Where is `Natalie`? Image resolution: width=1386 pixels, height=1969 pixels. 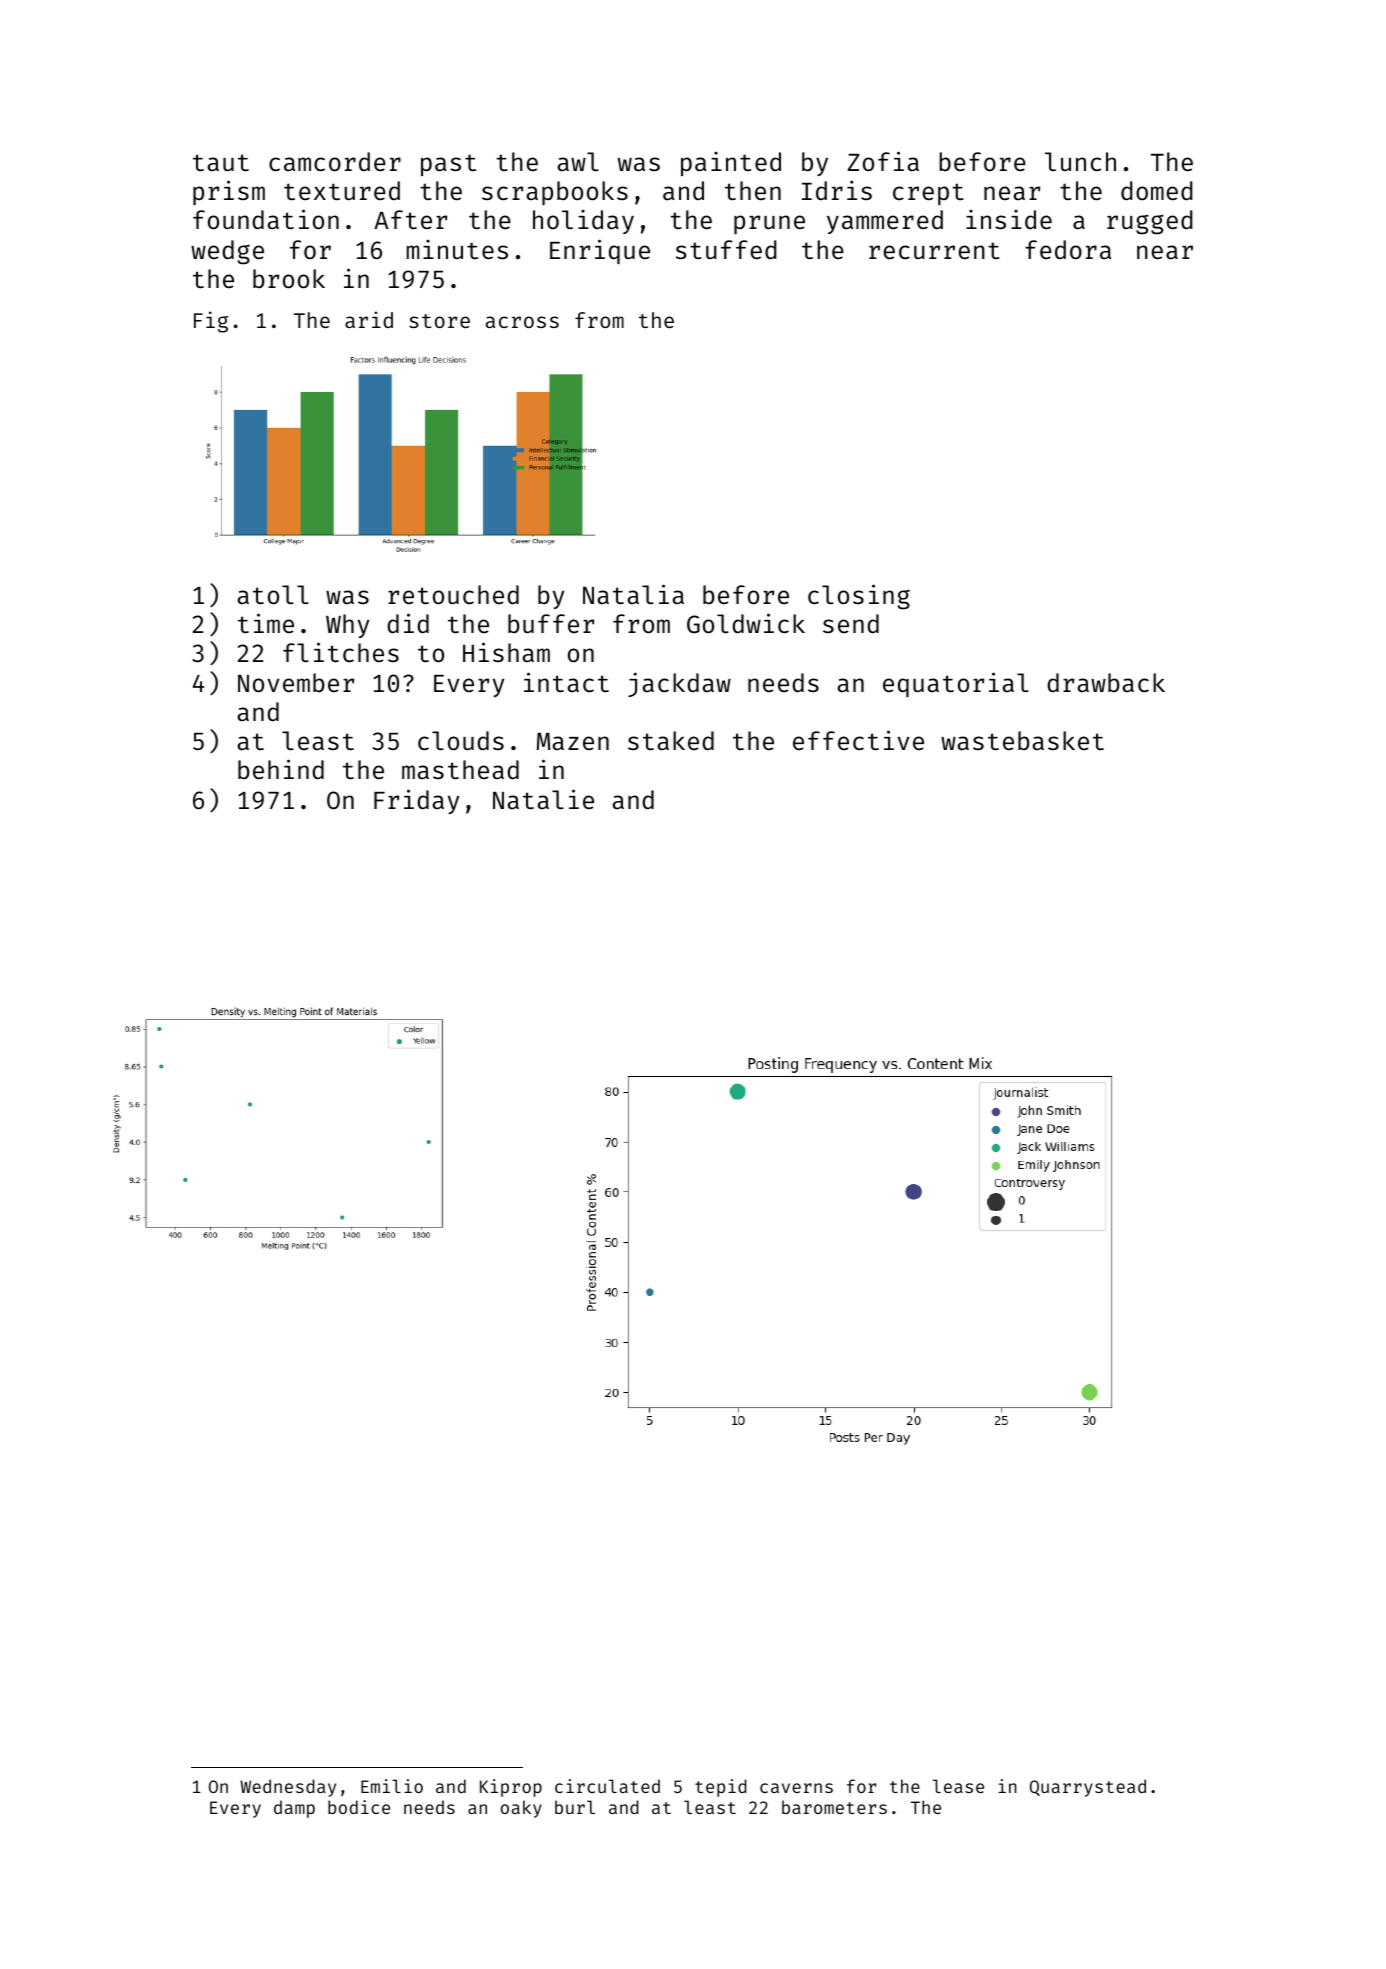
Natalie is located at coordinates (543, 799).
